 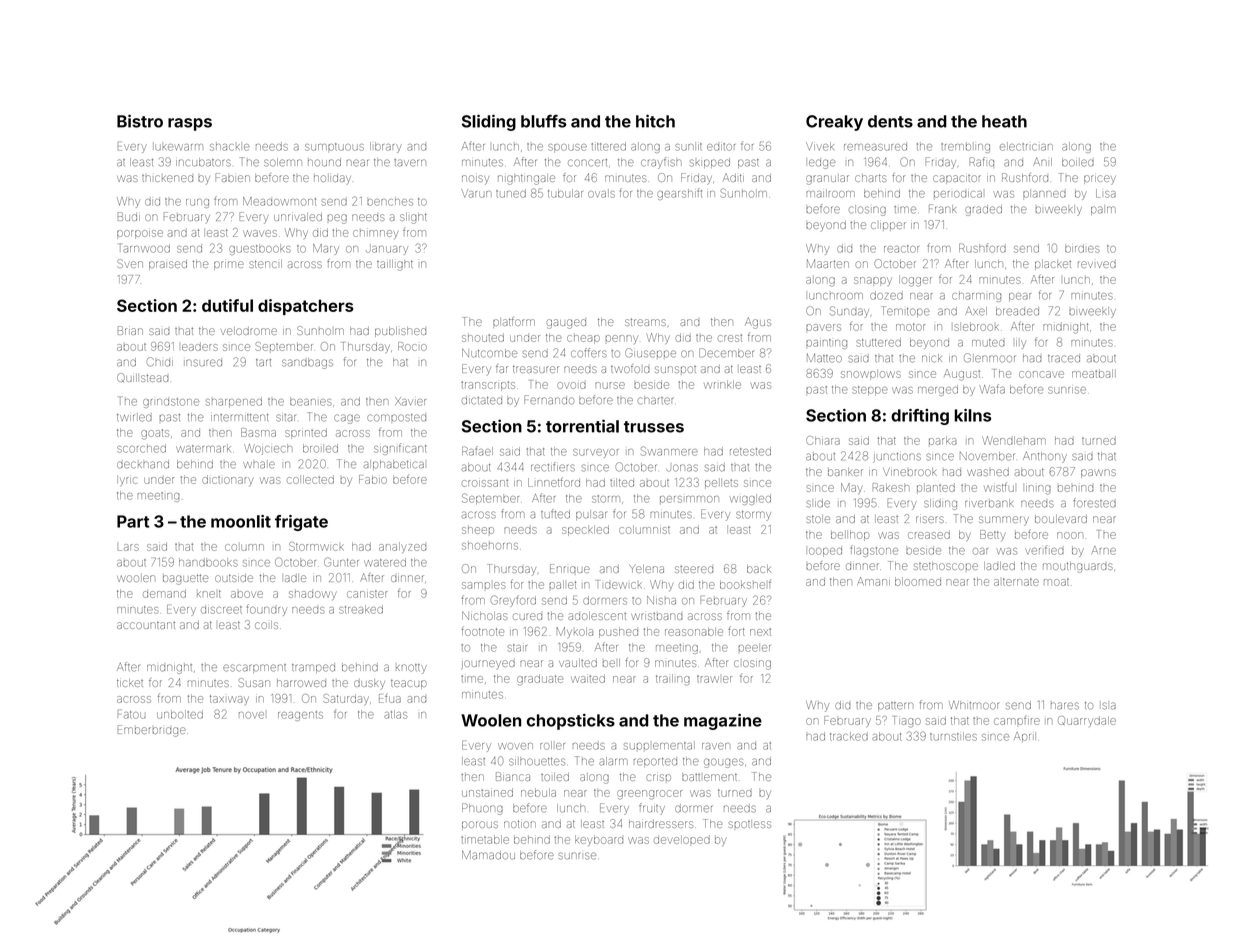 What do you see at coordinates (630, 368) in the document?
I see `twofold` at bounding box center [630, 368].
